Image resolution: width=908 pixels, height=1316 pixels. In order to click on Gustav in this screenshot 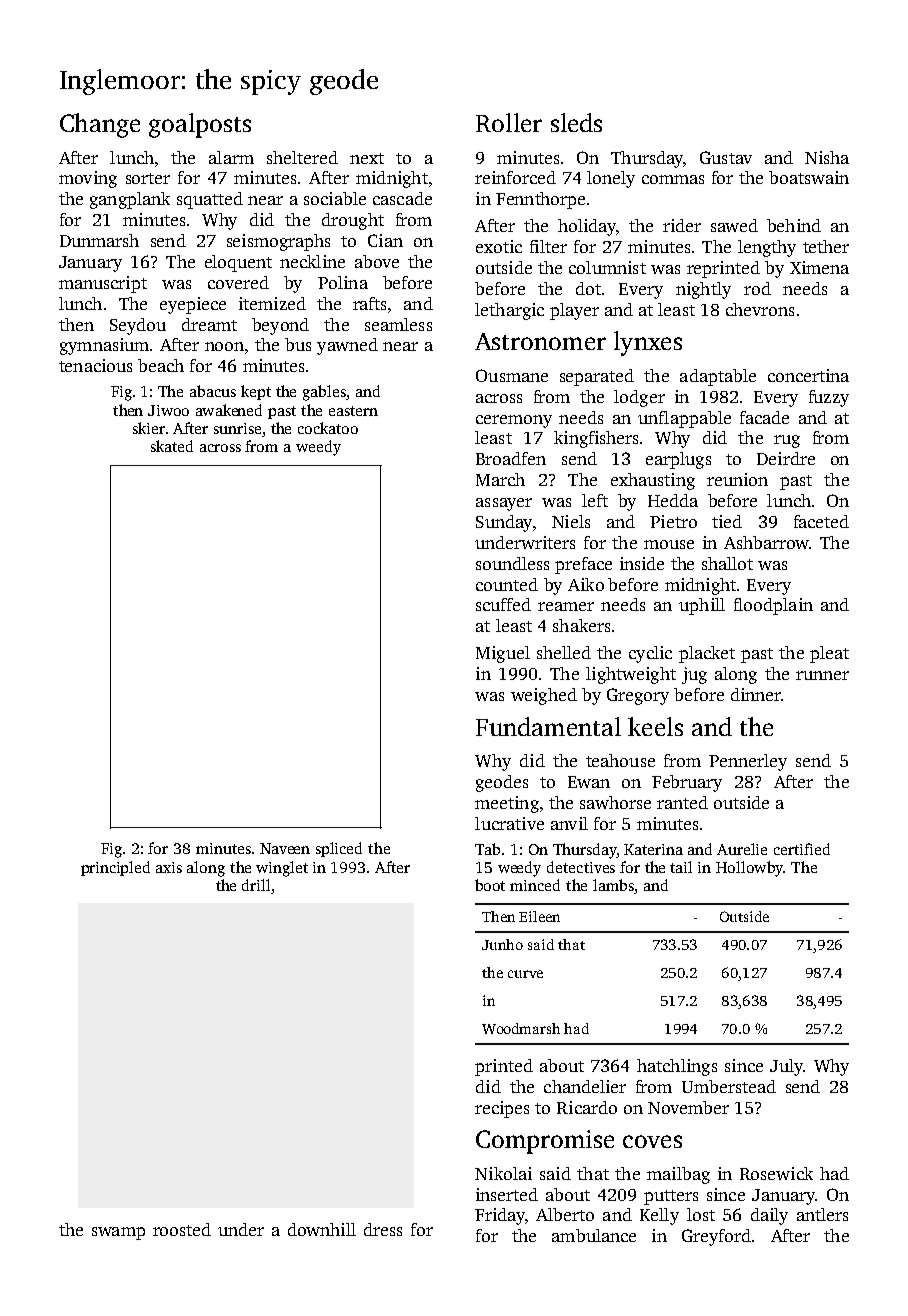, I will do `click(726, 157)`.
